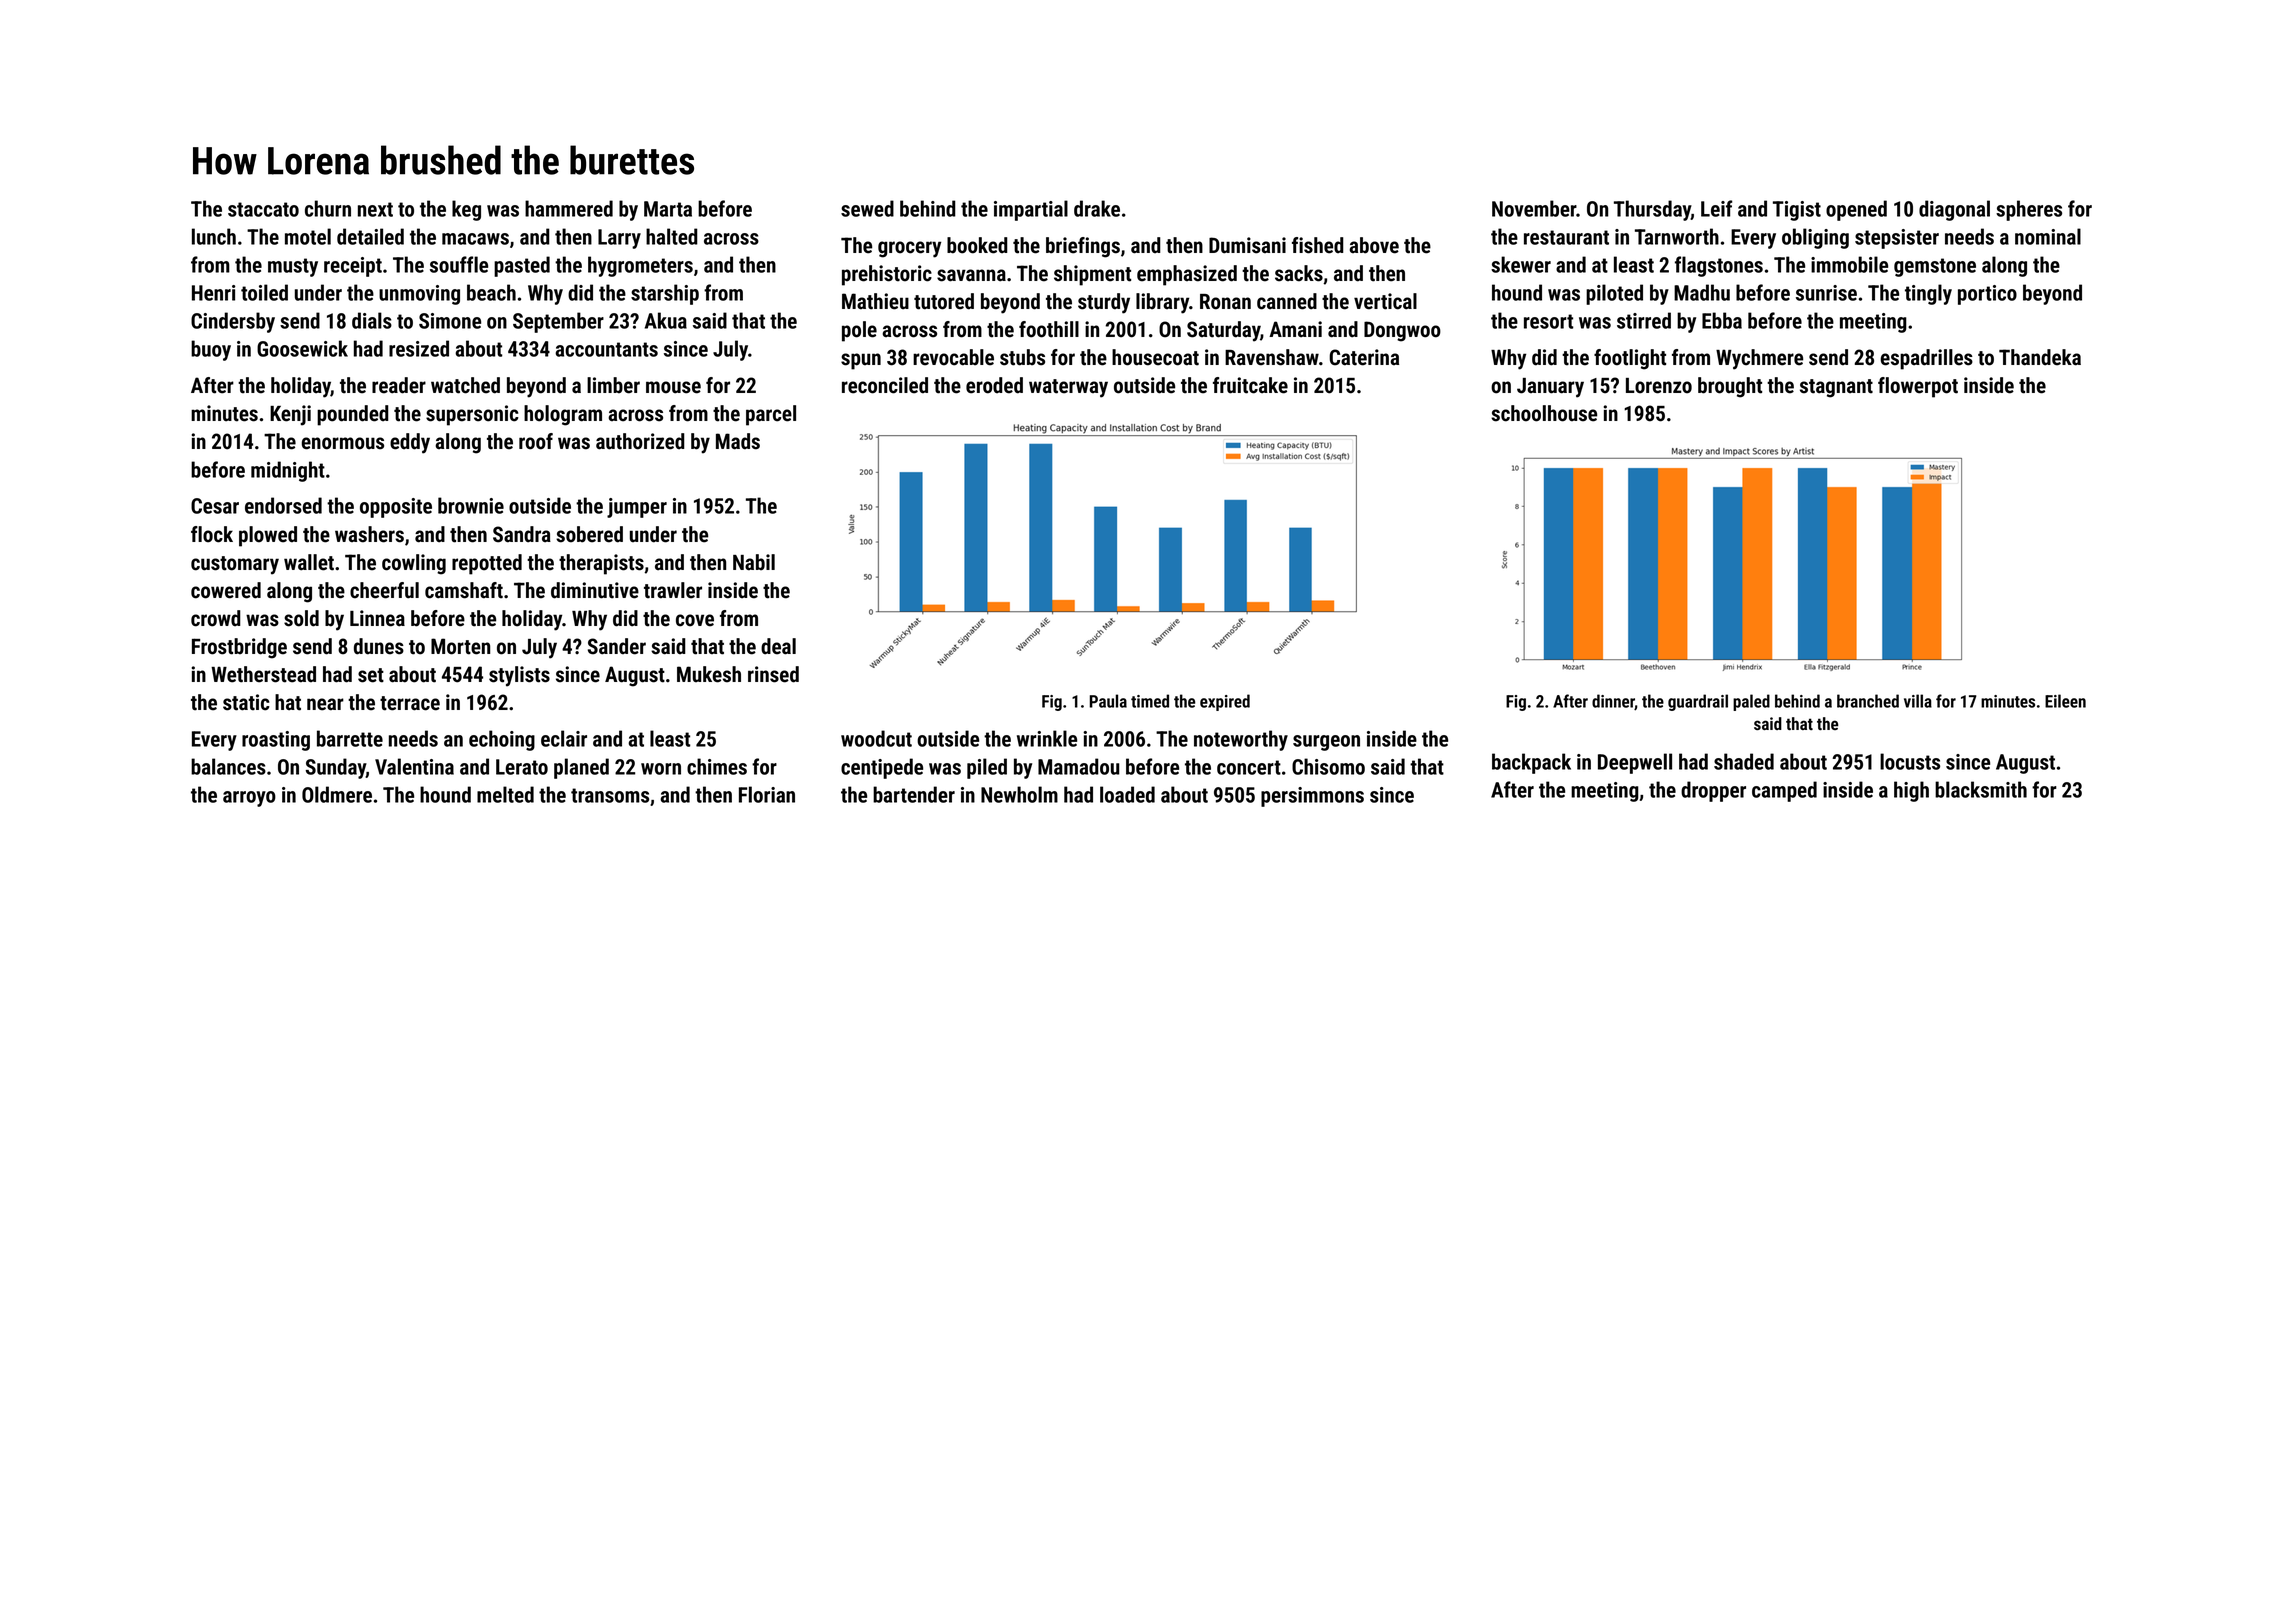  Describe the element at coordinates (2065, 701) in the image. I see `Eileen` at that location.
